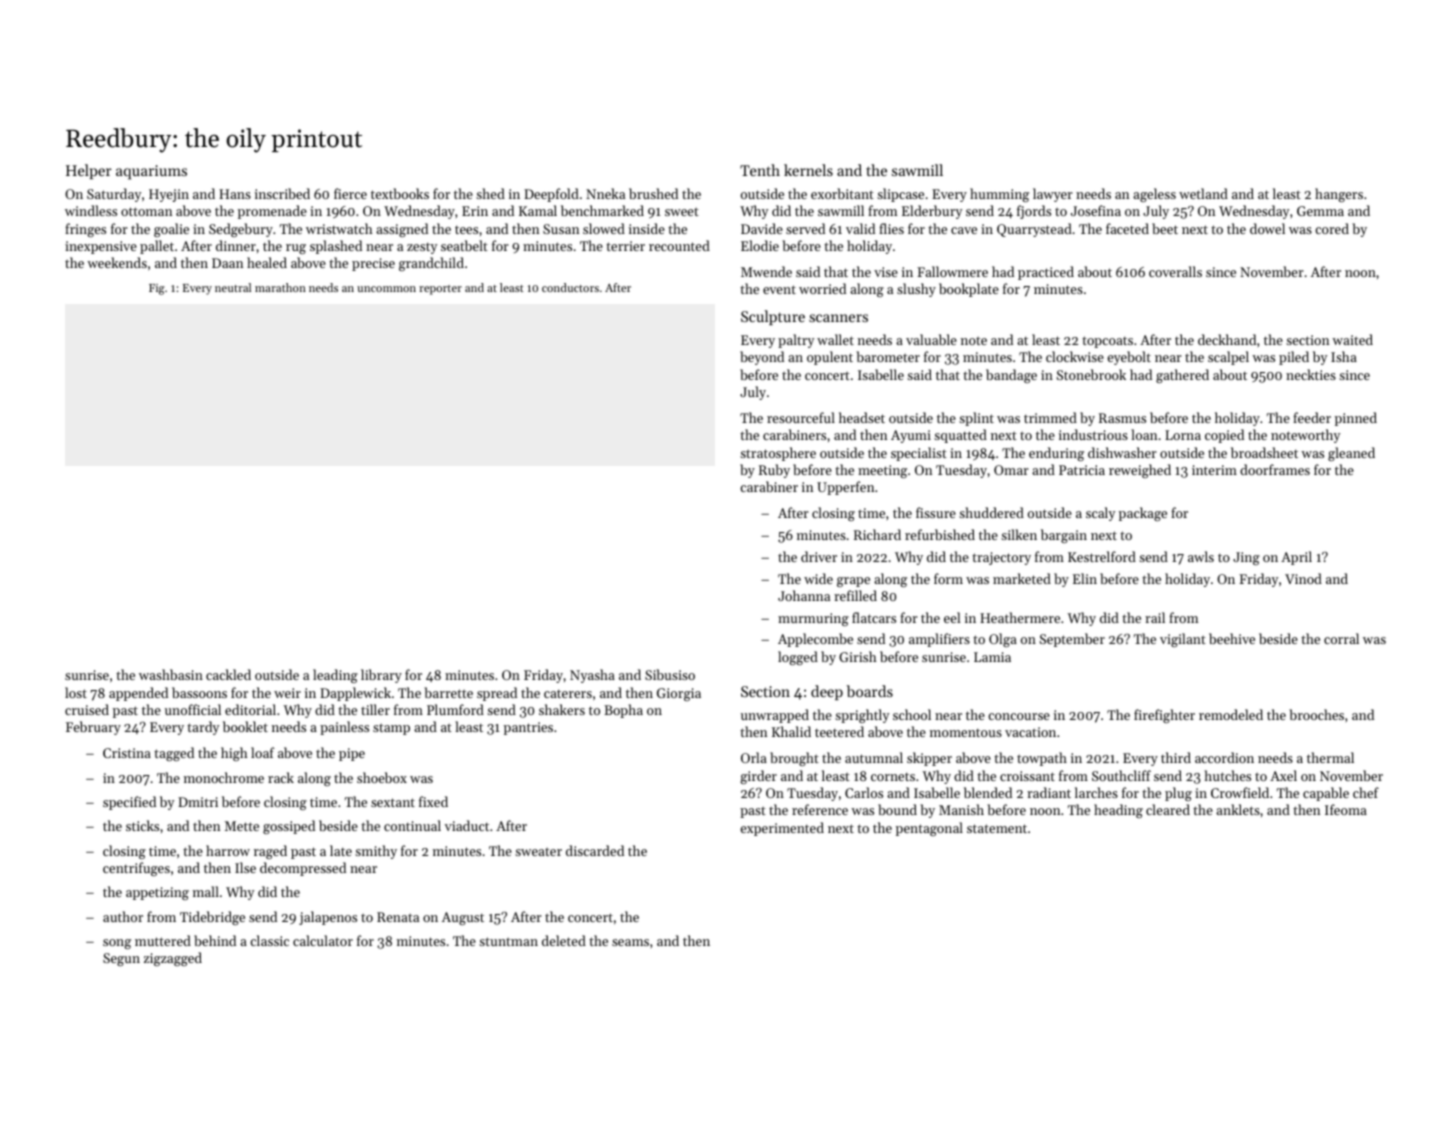 The image size is (1455, 1124). I want to click on cackled, so click(228, 674).
